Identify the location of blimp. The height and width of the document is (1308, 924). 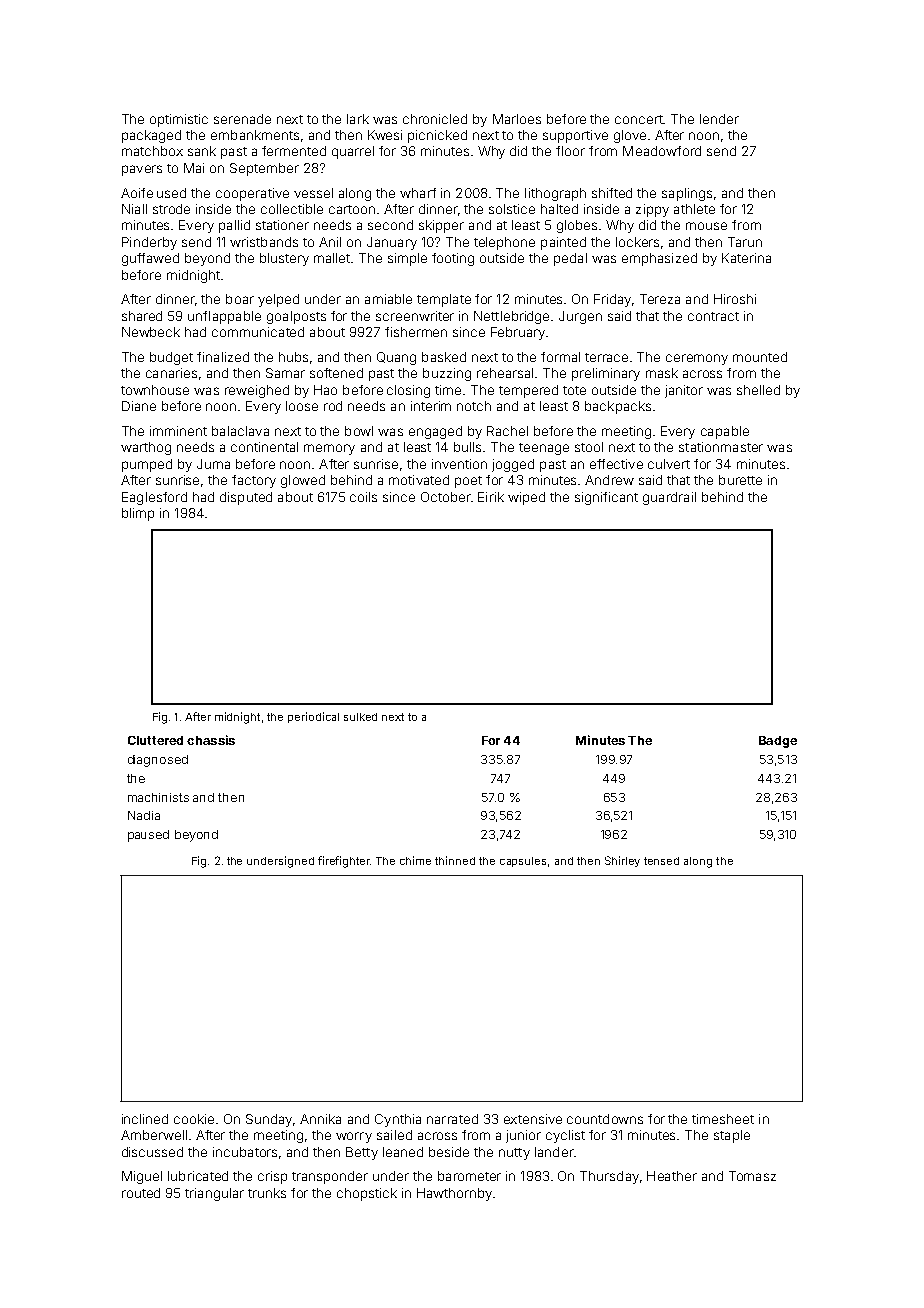
(138, 514).
